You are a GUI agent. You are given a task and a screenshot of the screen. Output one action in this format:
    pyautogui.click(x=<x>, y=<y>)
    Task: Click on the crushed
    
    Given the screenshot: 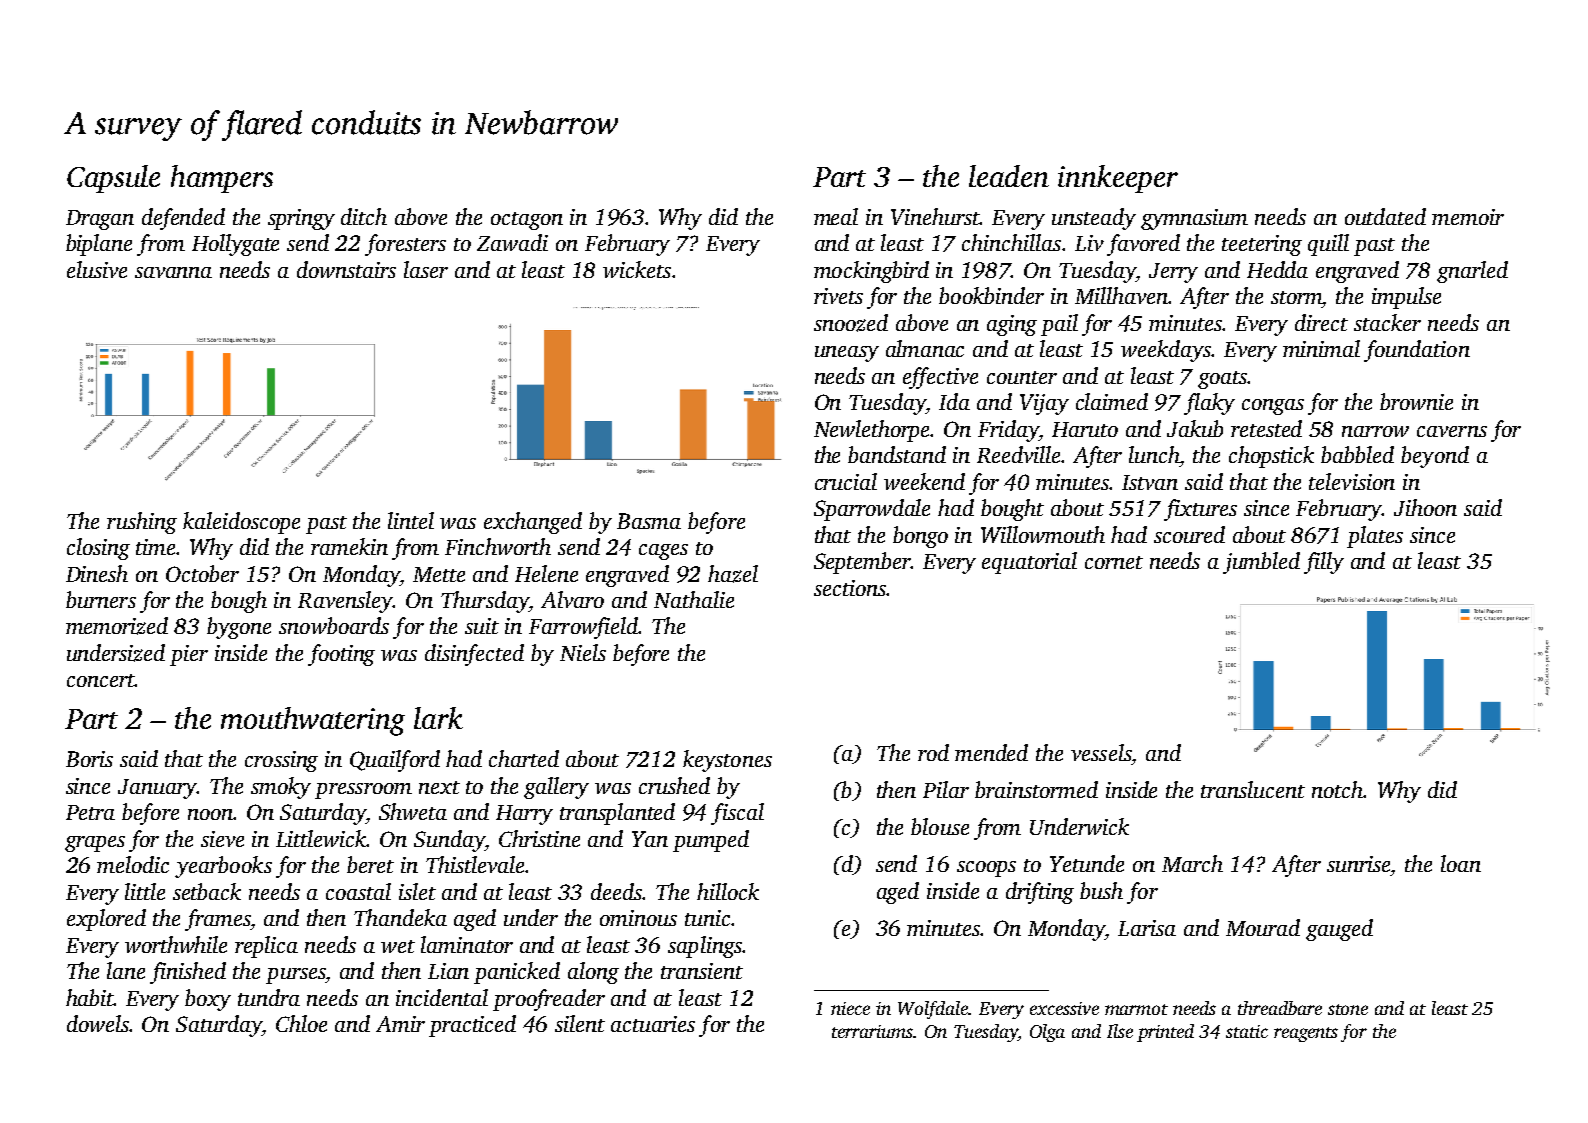 What is the action you would take?
    pyautogui.click(x=674, y=785)
